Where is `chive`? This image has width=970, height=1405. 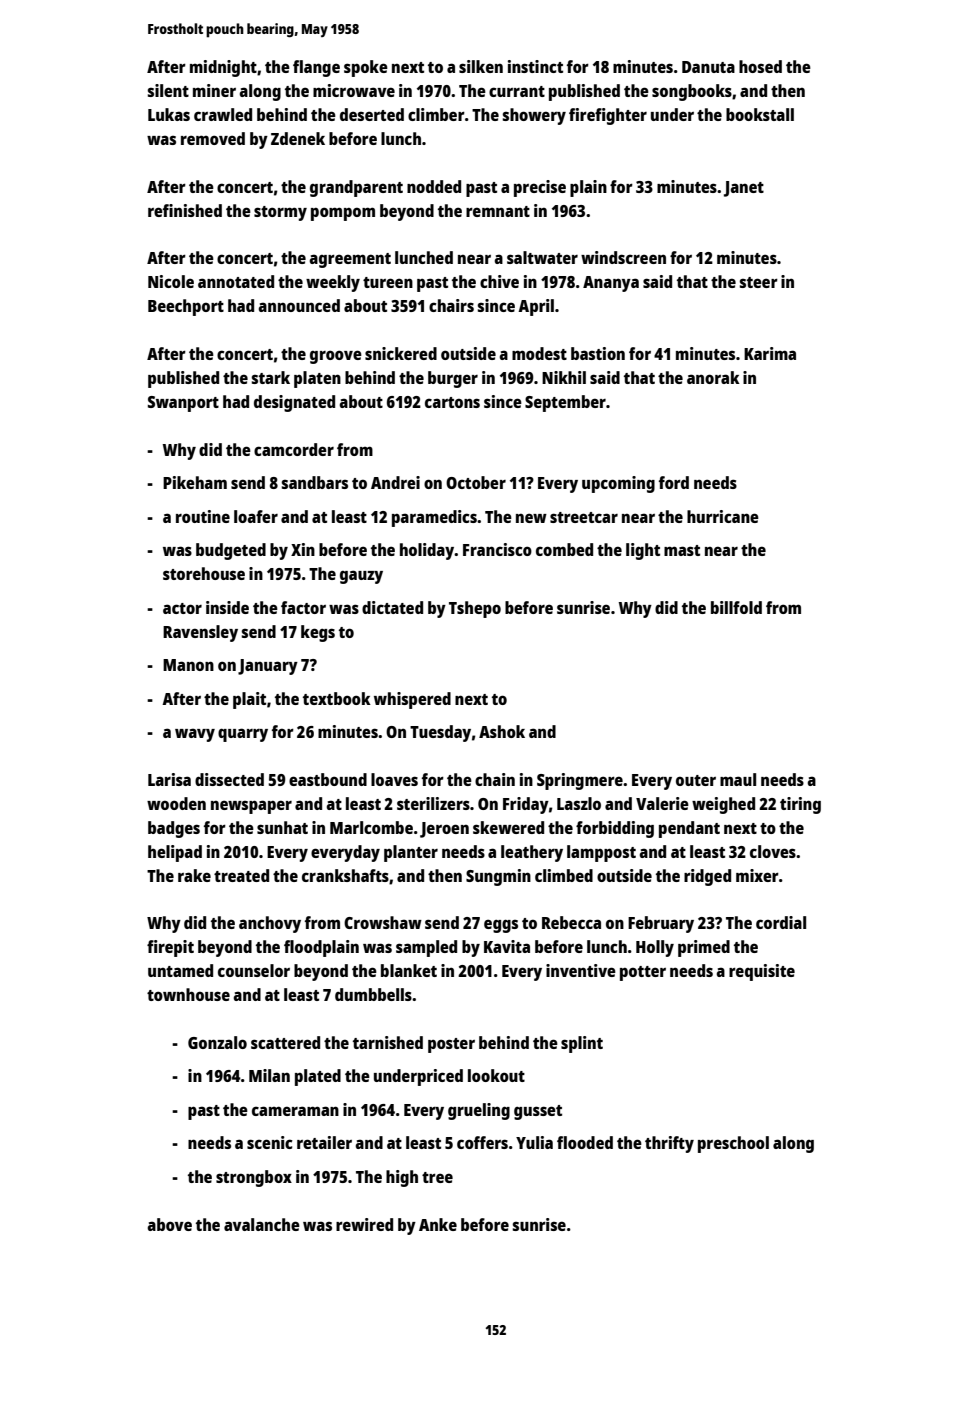 chive is located at coordinates (499, 281).
